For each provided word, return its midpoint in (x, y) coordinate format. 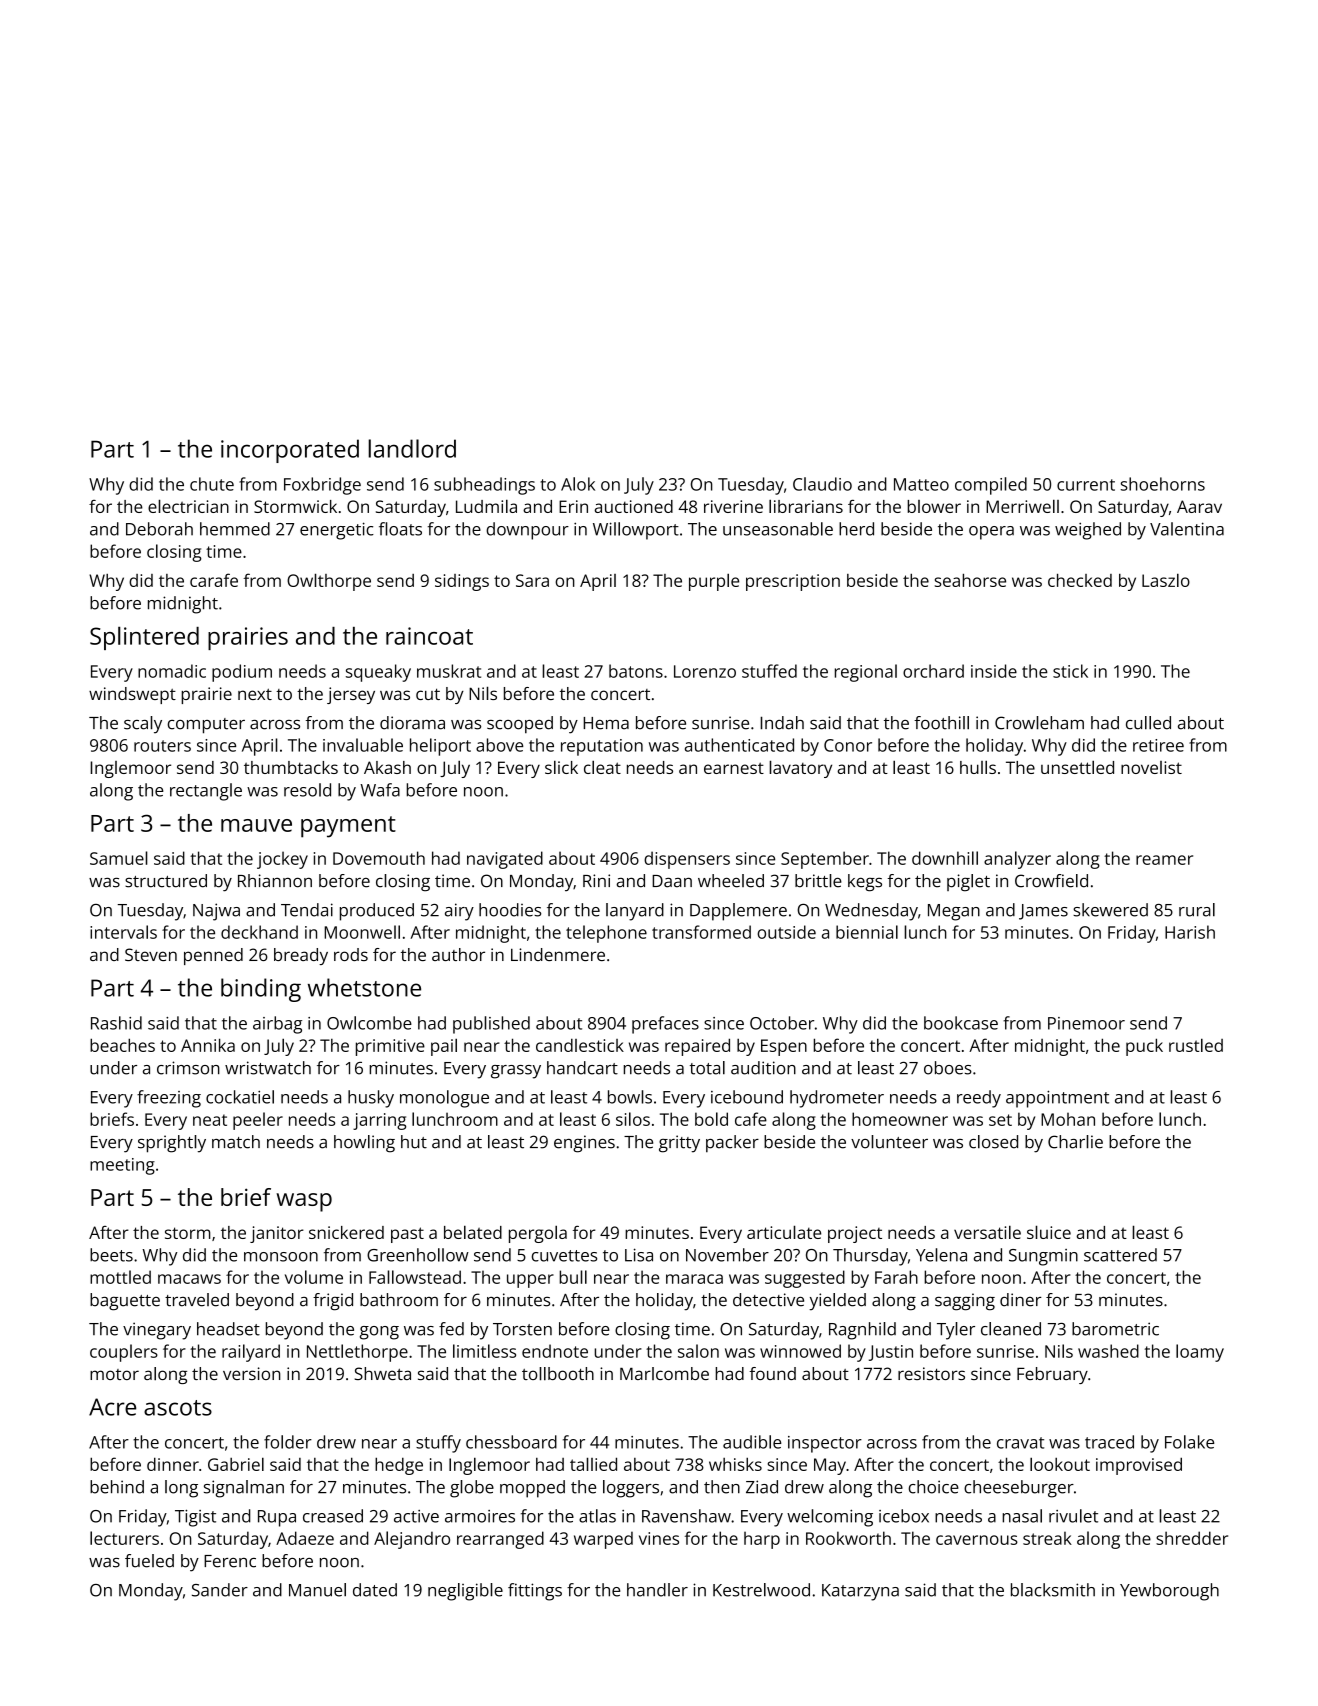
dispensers (687, 860)
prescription (793, 582)
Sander (220, 1590)
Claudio (822, 484)
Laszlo (1166, 580)
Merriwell (1022, 506)
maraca (694, 1279)
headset (228, 1329)
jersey (351, 695)
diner (1021, 1300)
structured (166, 881)
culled (1148, 723)
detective (768, 1300)
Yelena (941, 1255)
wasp (304, 1202)
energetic (337, 531)
